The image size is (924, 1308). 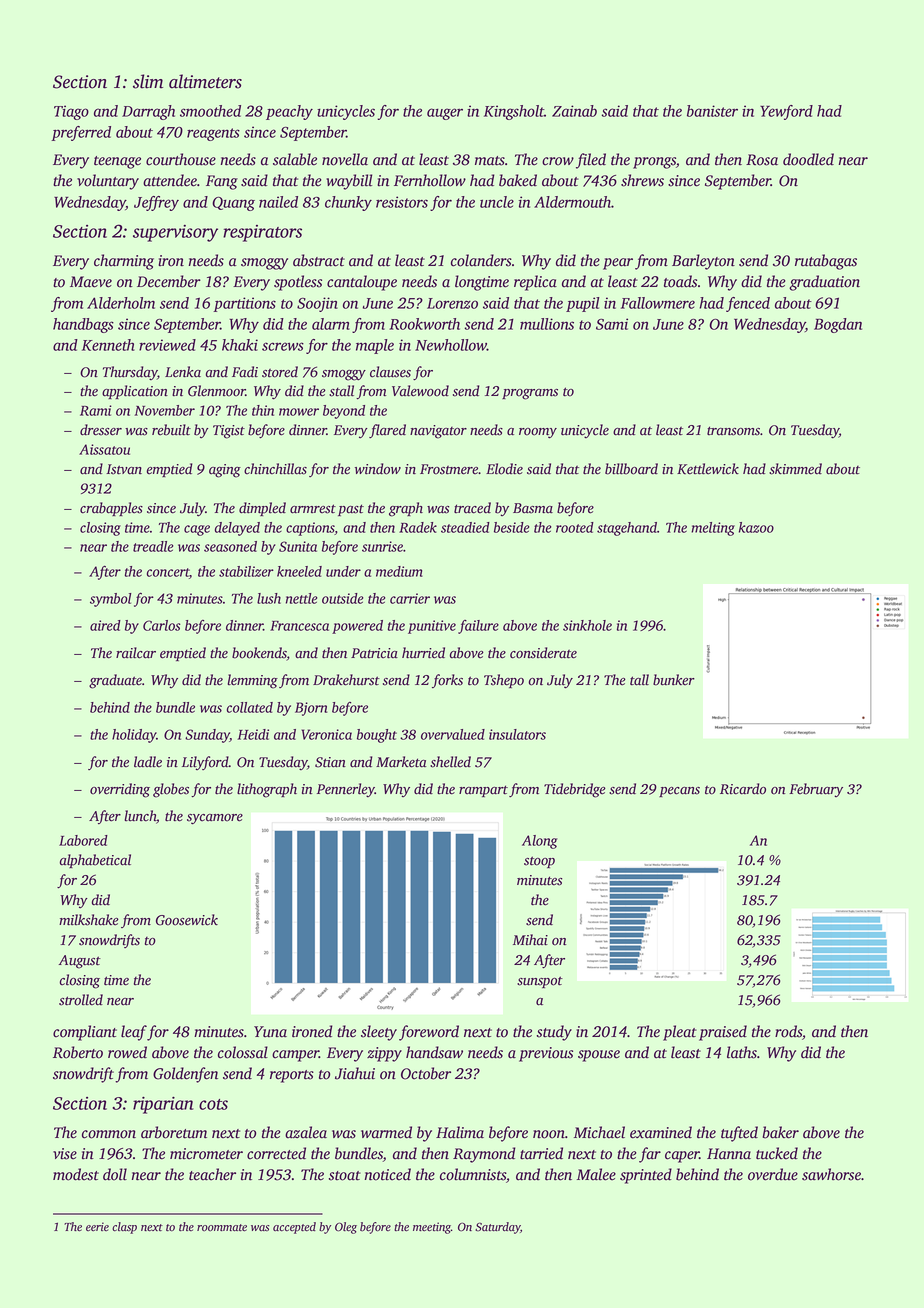 I want to click on respirators, so click(x=262, y=233).
